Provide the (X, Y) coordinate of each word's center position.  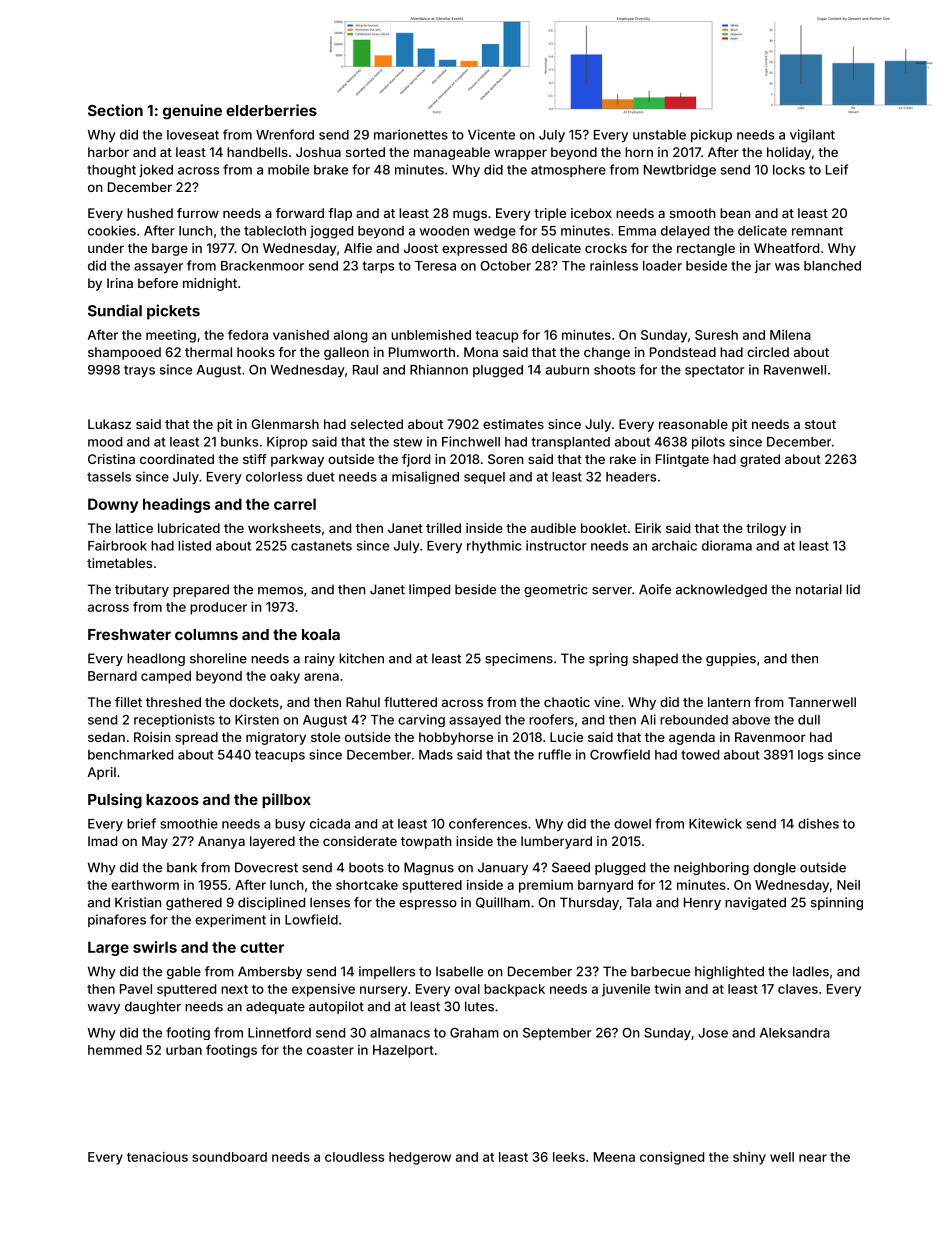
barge (170, 249)
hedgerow (420, 1158)
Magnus (429, 868)
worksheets (284, 528)
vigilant (812, 136)
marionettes (411, 134)
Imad (102, 841)
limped (429, 590)
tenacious (157, 1157)
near (813, 1158)
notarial (819, 589)
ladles (811, 971)
